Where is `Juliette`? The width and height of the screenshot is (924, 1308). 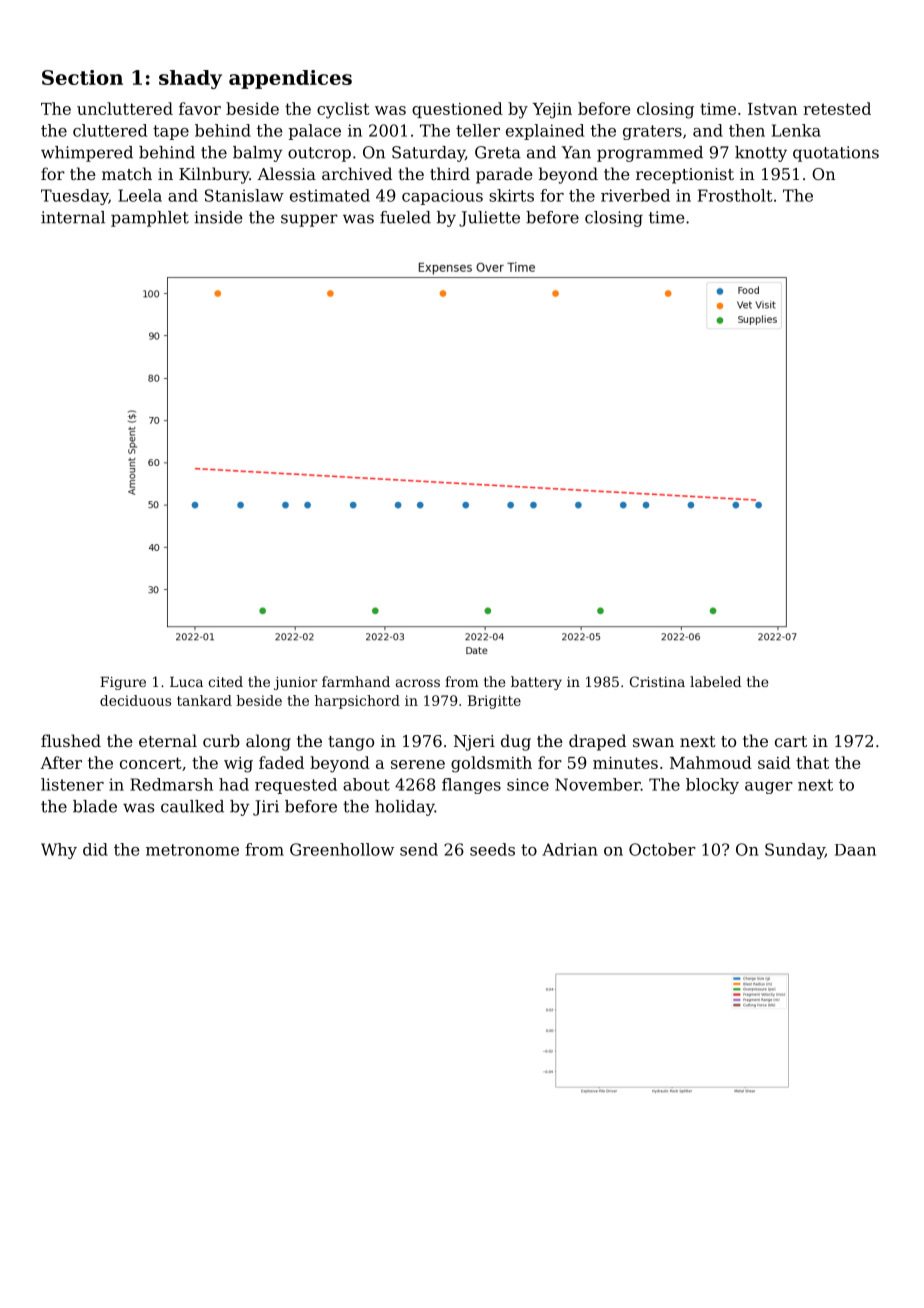 Juliette is located at coordinates (489, 219).
